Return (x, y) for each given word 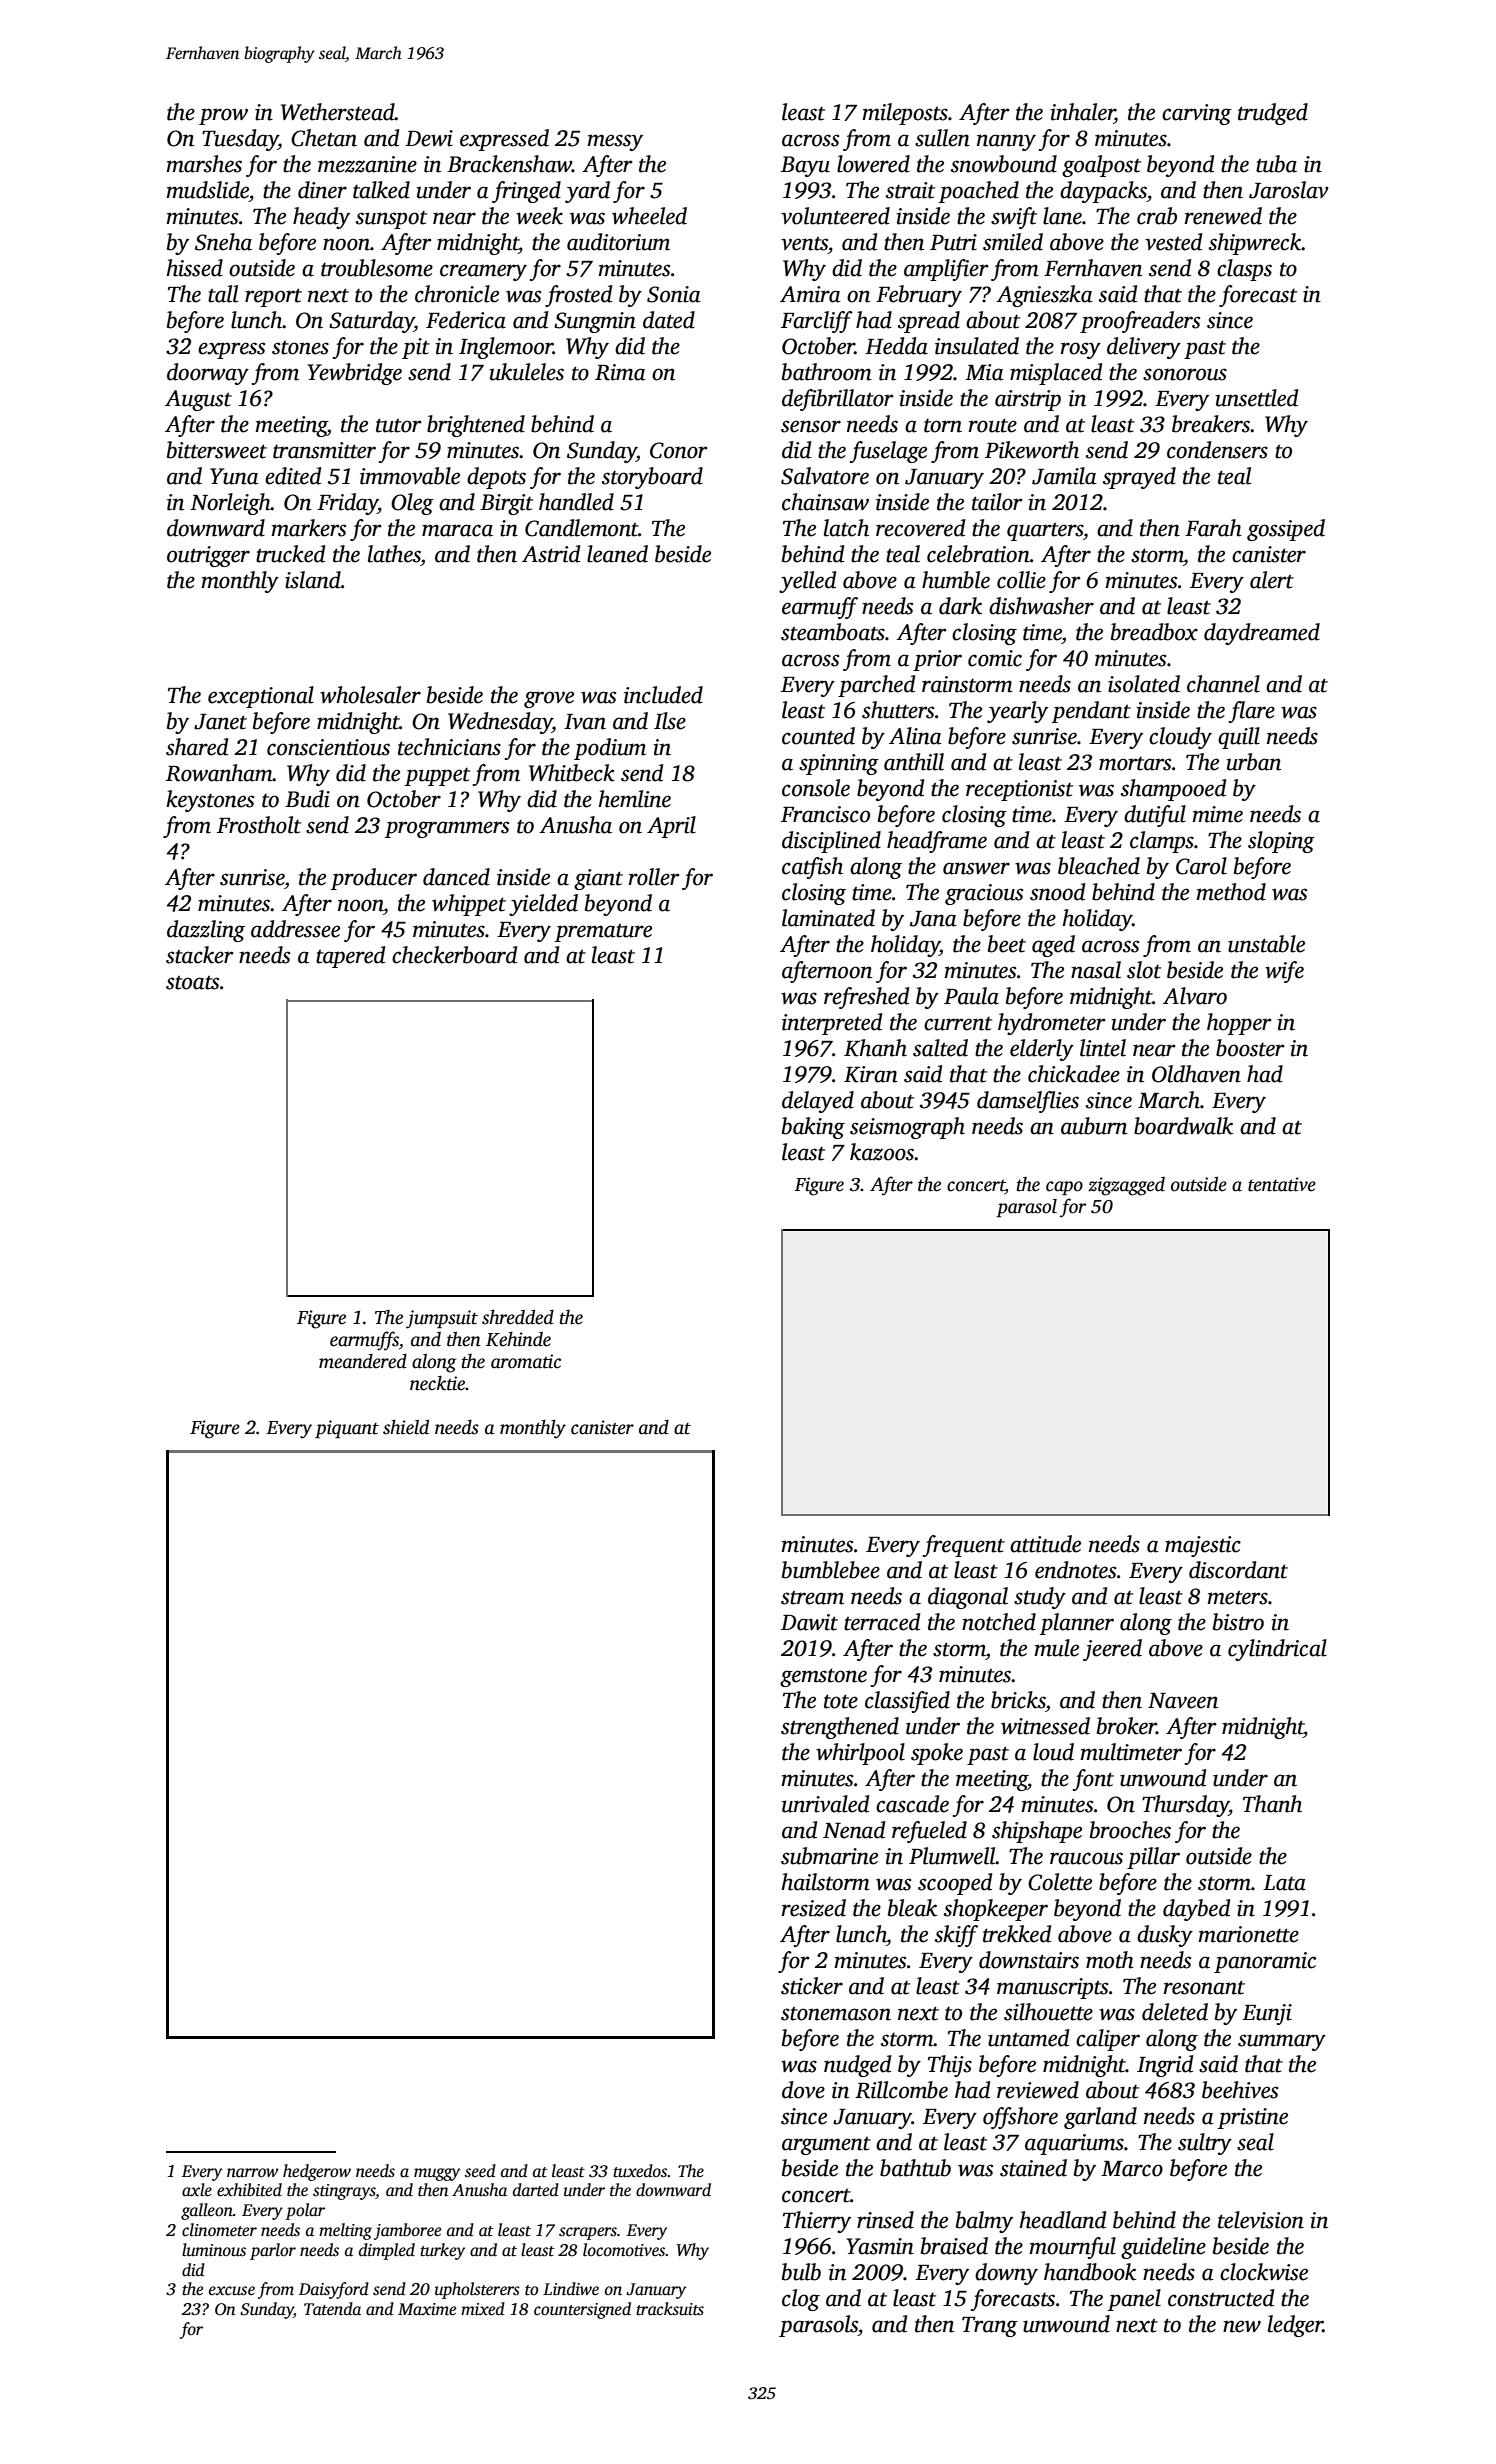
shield (406, 1427)
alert (1272, 580)
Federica (466, 320)
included (663, 695)
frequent (964, 1546)
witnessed (1045, 1726)
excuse (232, 2291)
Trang (990, 2327)
